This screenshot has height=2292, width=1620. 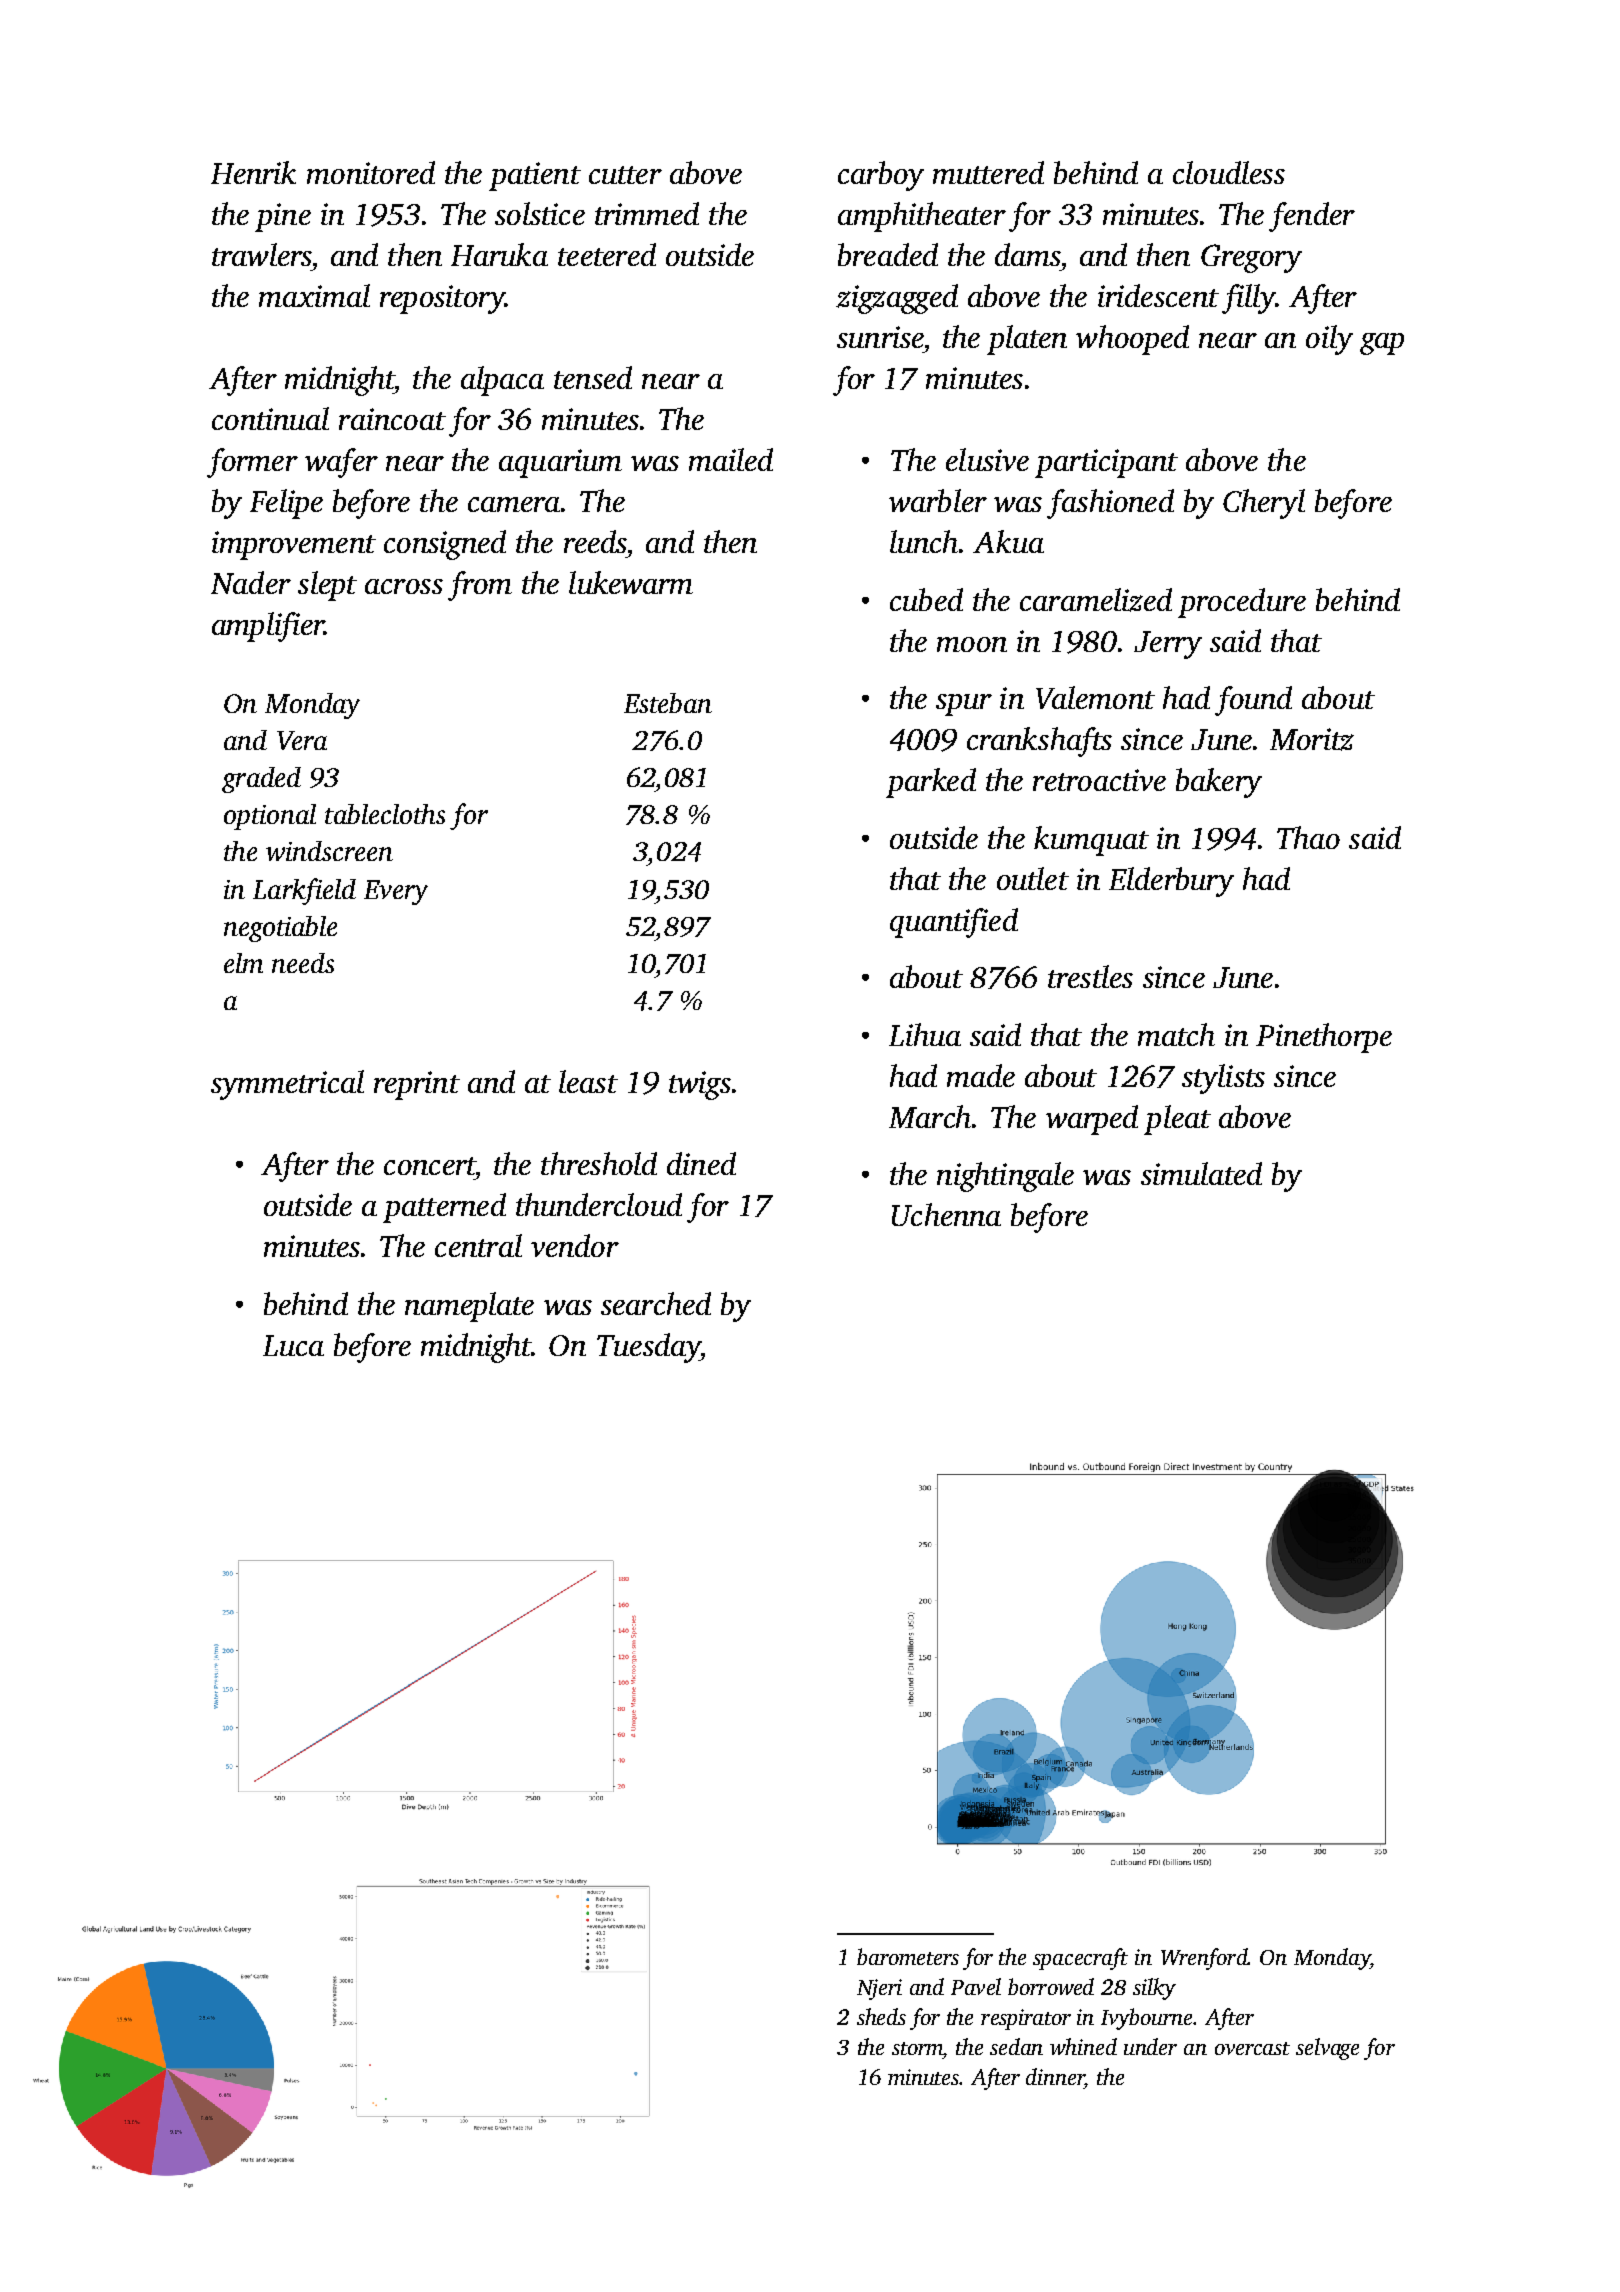 What do you see at coordinates (371, 172) in the screenshot?
I see `monitored` at bounding box center [371, 172].
